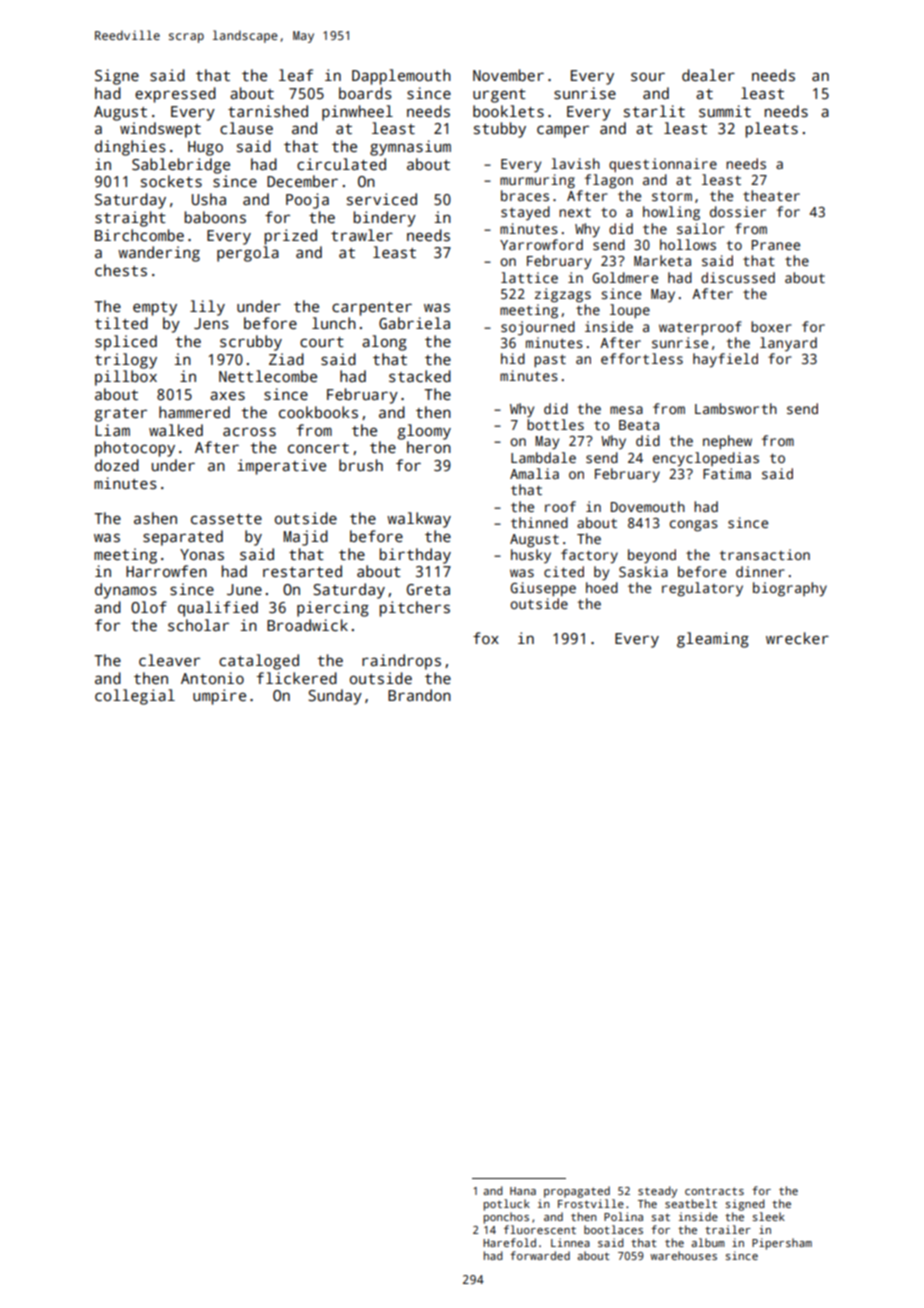 This screenshot has height=1308, width=924. Describe the element at coordinates (507, 1205) in the screenshot. I see `potluck` at that location.
